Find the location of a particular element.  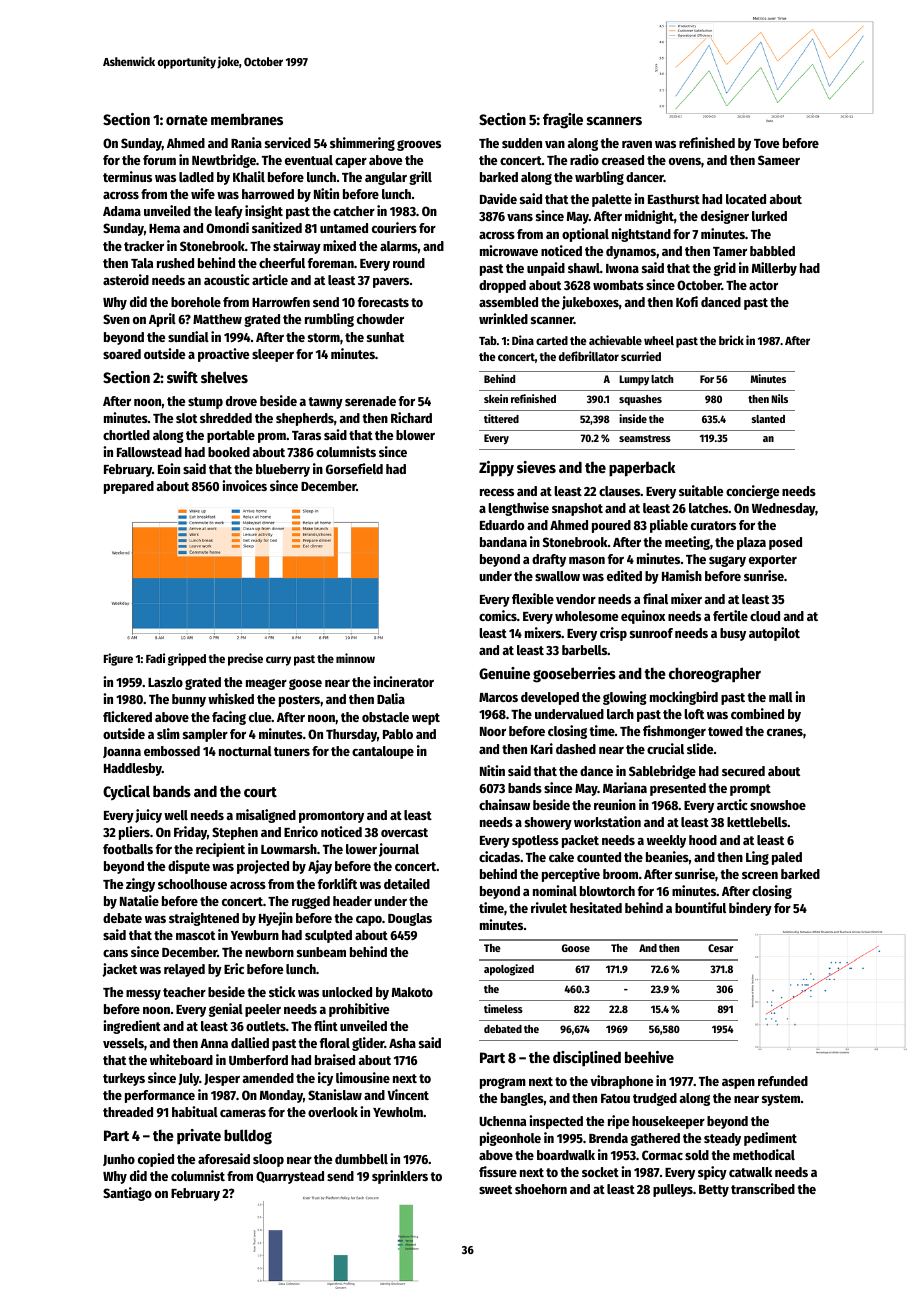

aspen is located at coordinates (738, 1084).
